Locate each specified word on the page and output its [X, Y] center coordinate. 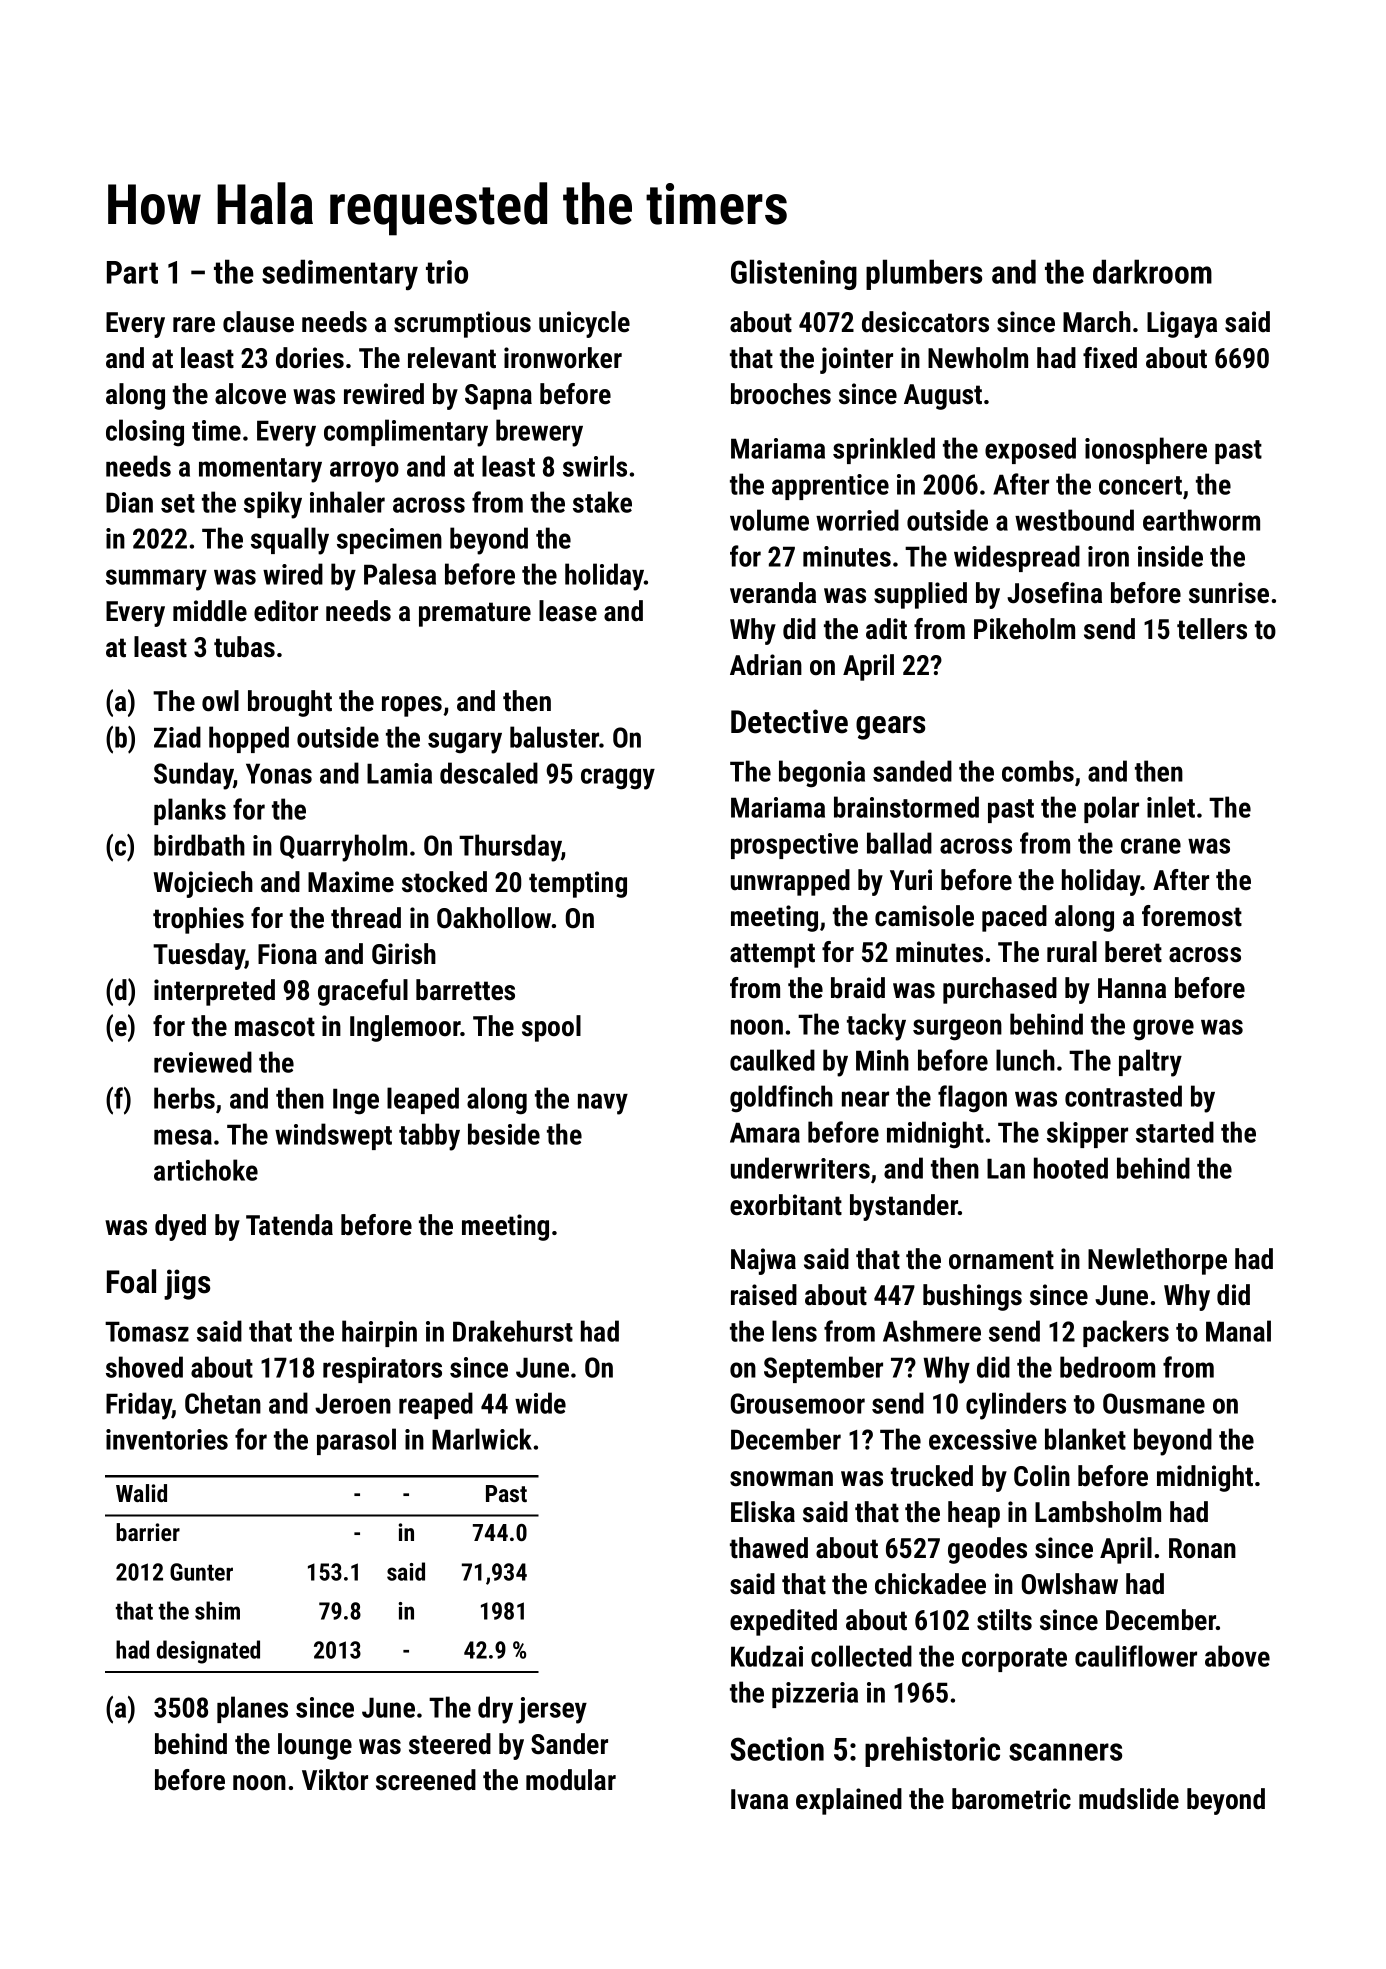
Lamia [399, 773]
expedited [783, 1622]
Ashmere [932, 1331]
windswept [333, 1136]
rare [194, 325]
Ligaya [1182, 324]
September [823, 1369]
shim [217, 1610]
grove [1163, 1030]
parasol [356, 1441]
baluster [555, 737]
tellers [1212, 629]
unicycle [584, 324]
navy [603, 1104]
